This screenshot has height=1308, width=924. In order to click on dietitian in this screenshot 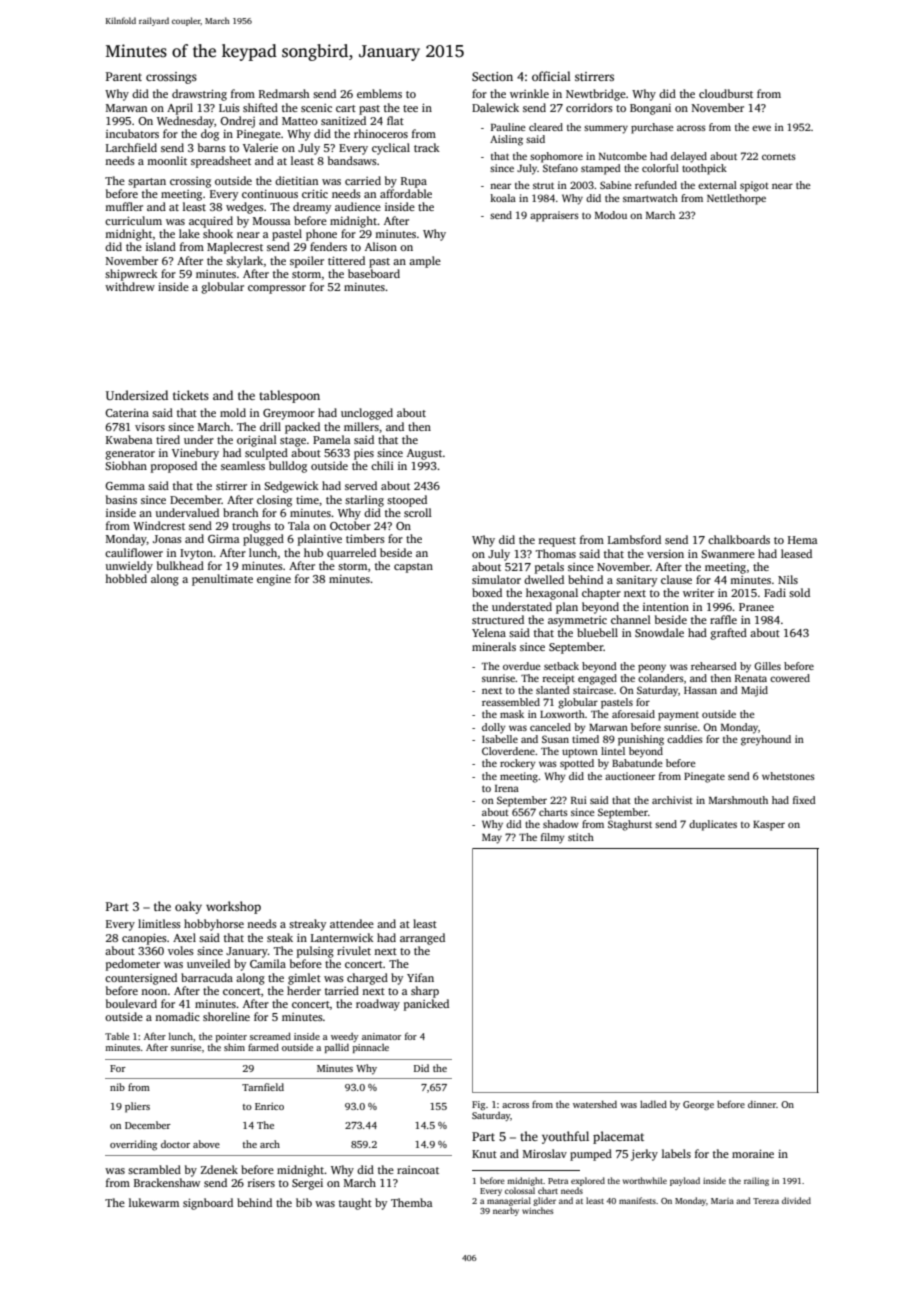, I will do `click(296, 180)`.
